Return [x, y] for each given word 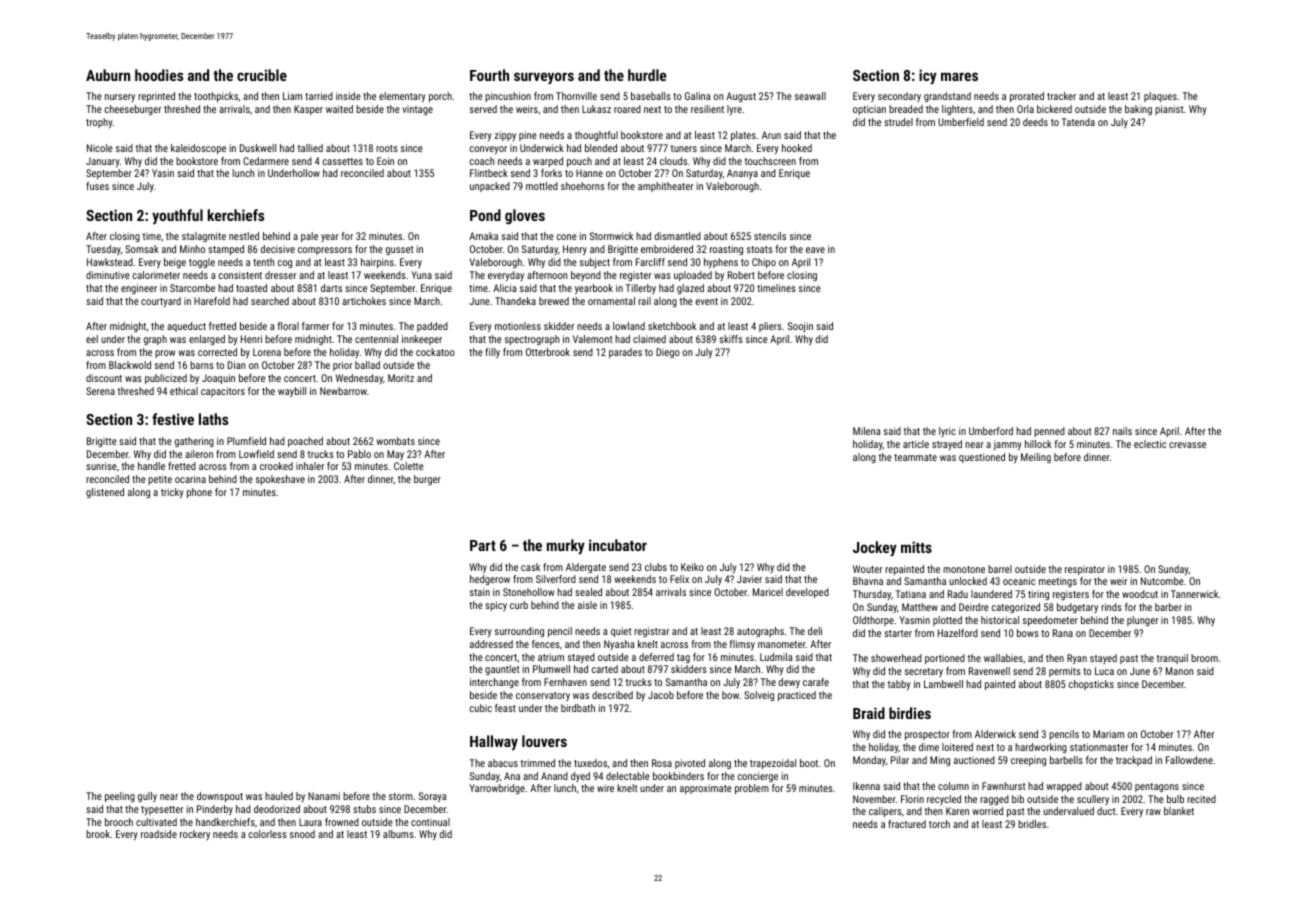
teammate [915, 457]
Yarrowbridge [497, 789]
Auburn [108, 75]
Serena [100, 391]
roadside [159, 834]
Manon [1179, 671]
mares [959, 76]
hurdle [647, 75]
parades [625, 353]
